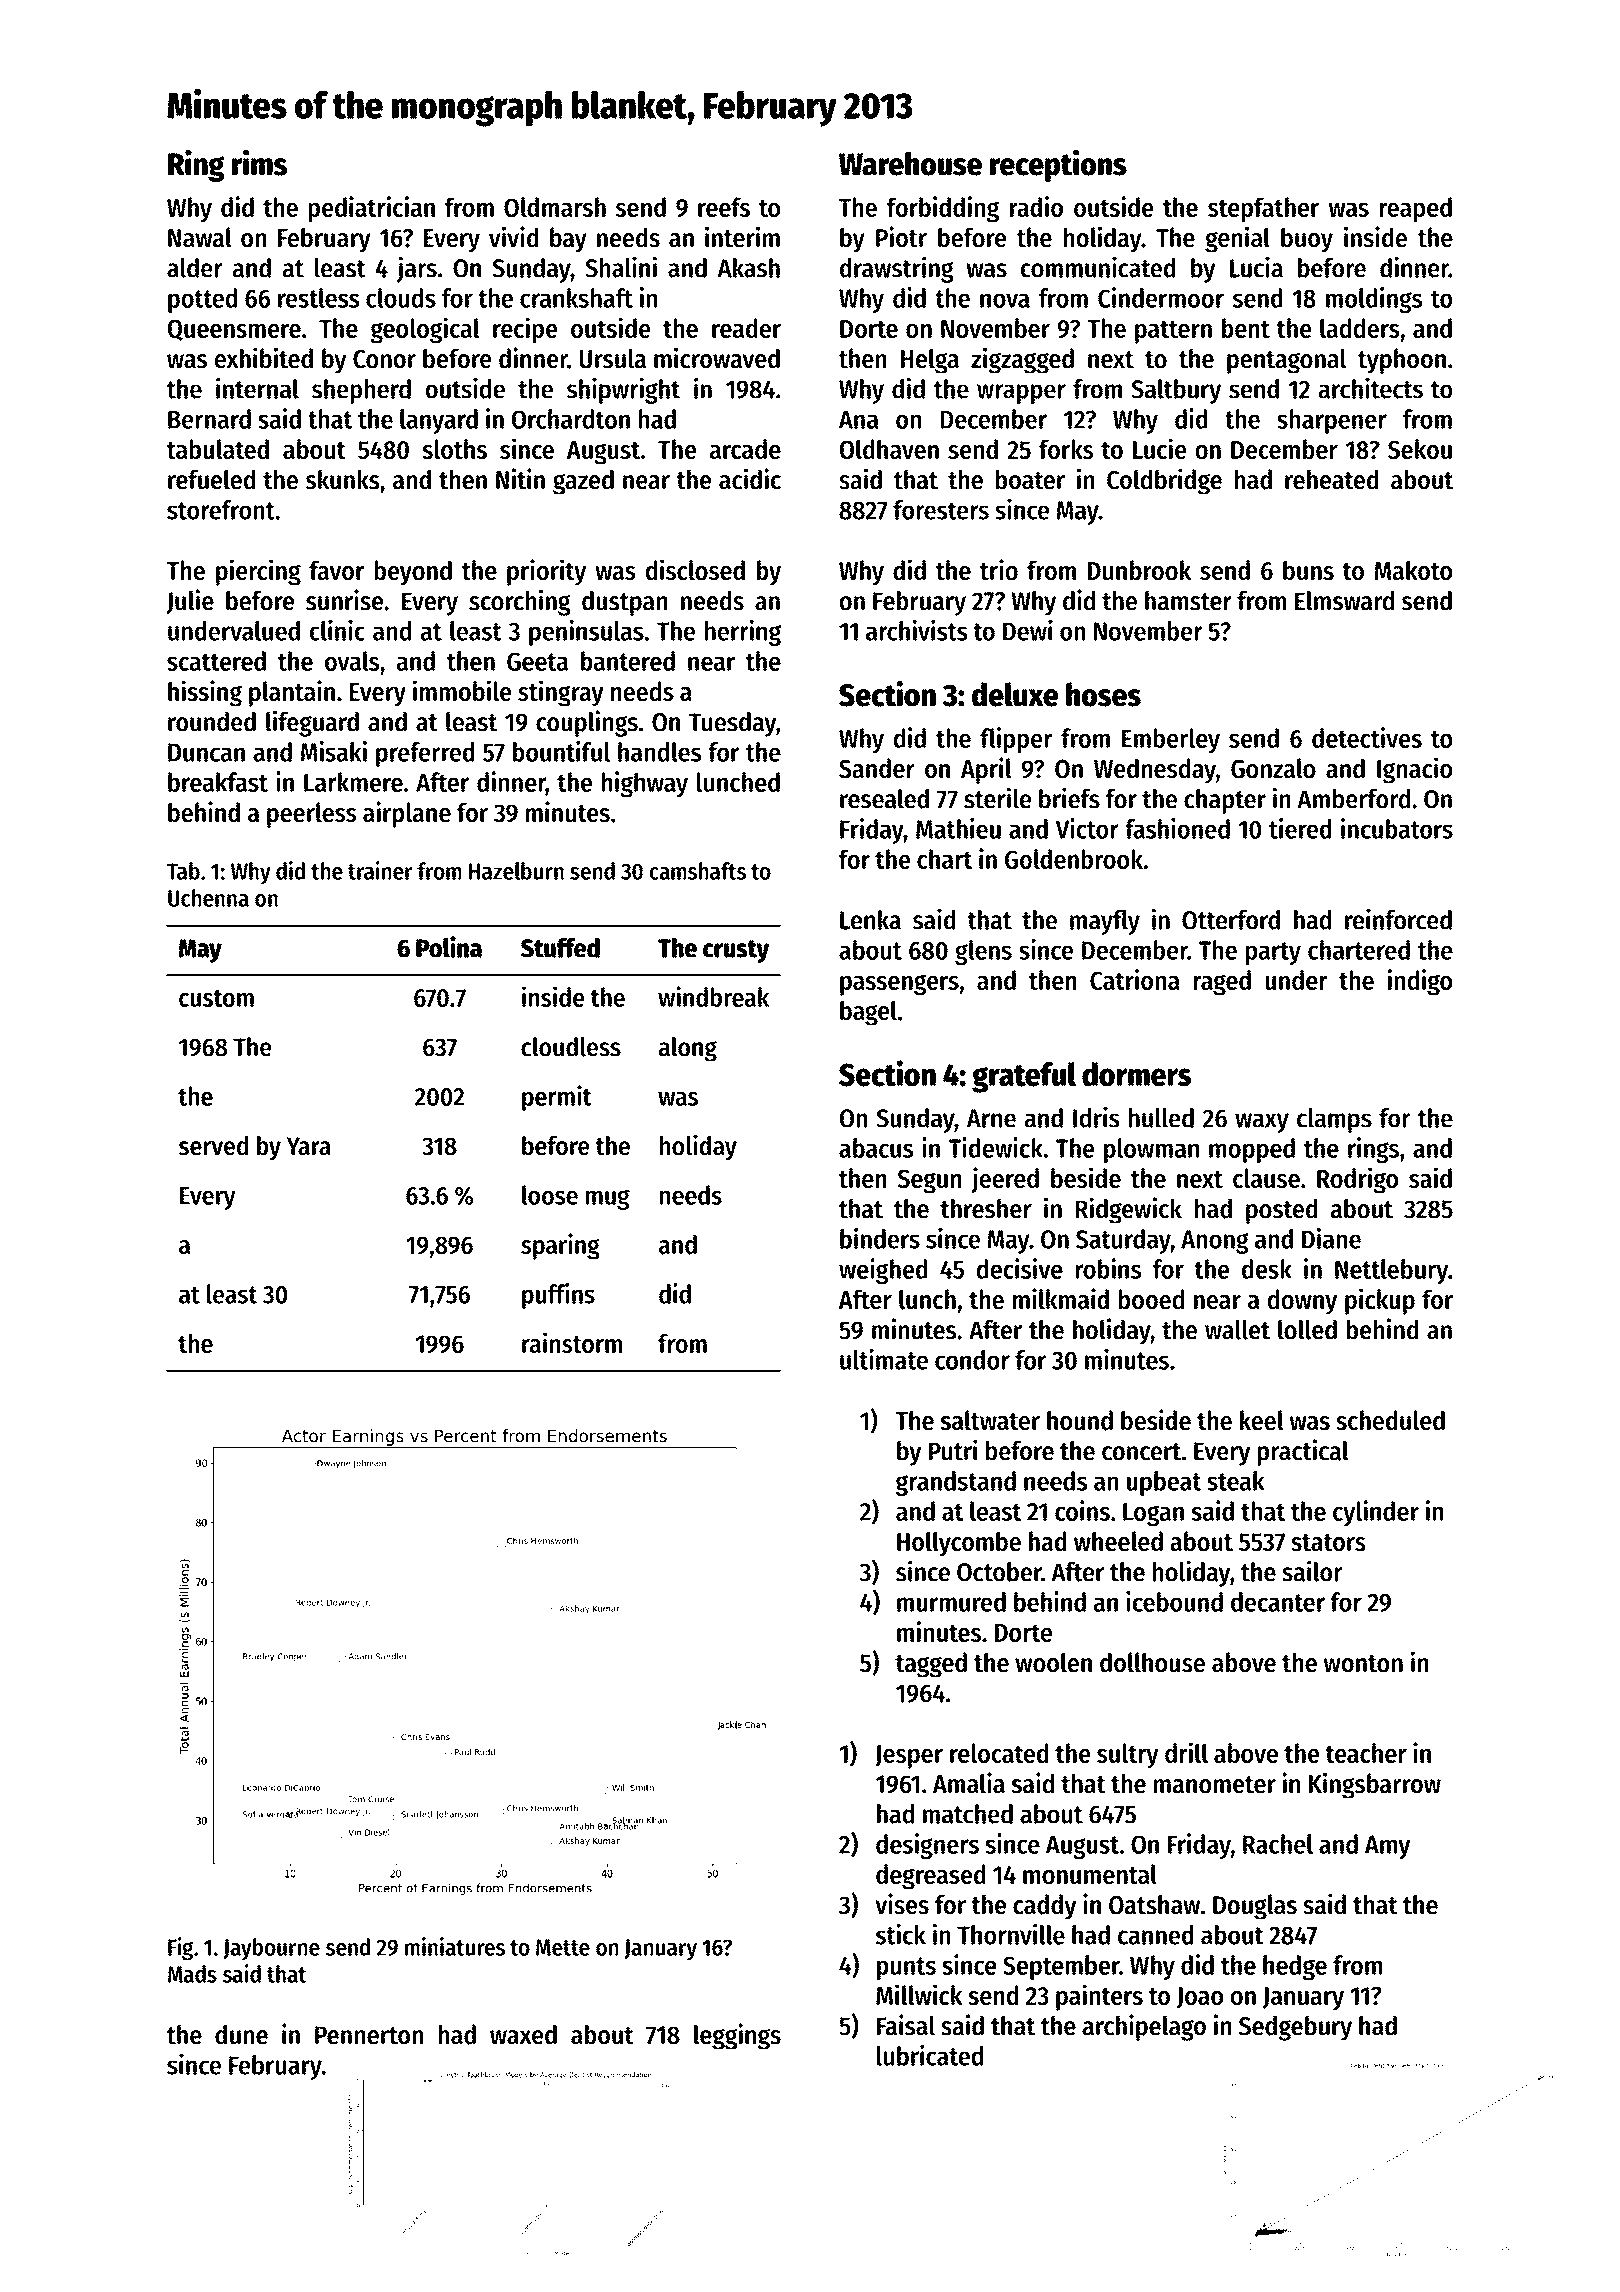 Image resolution: width=1620 pixels, height=2292 pixels. Describe the element at coordinates (271, 1949) in the document. I see `Jaybourne` at that location.
